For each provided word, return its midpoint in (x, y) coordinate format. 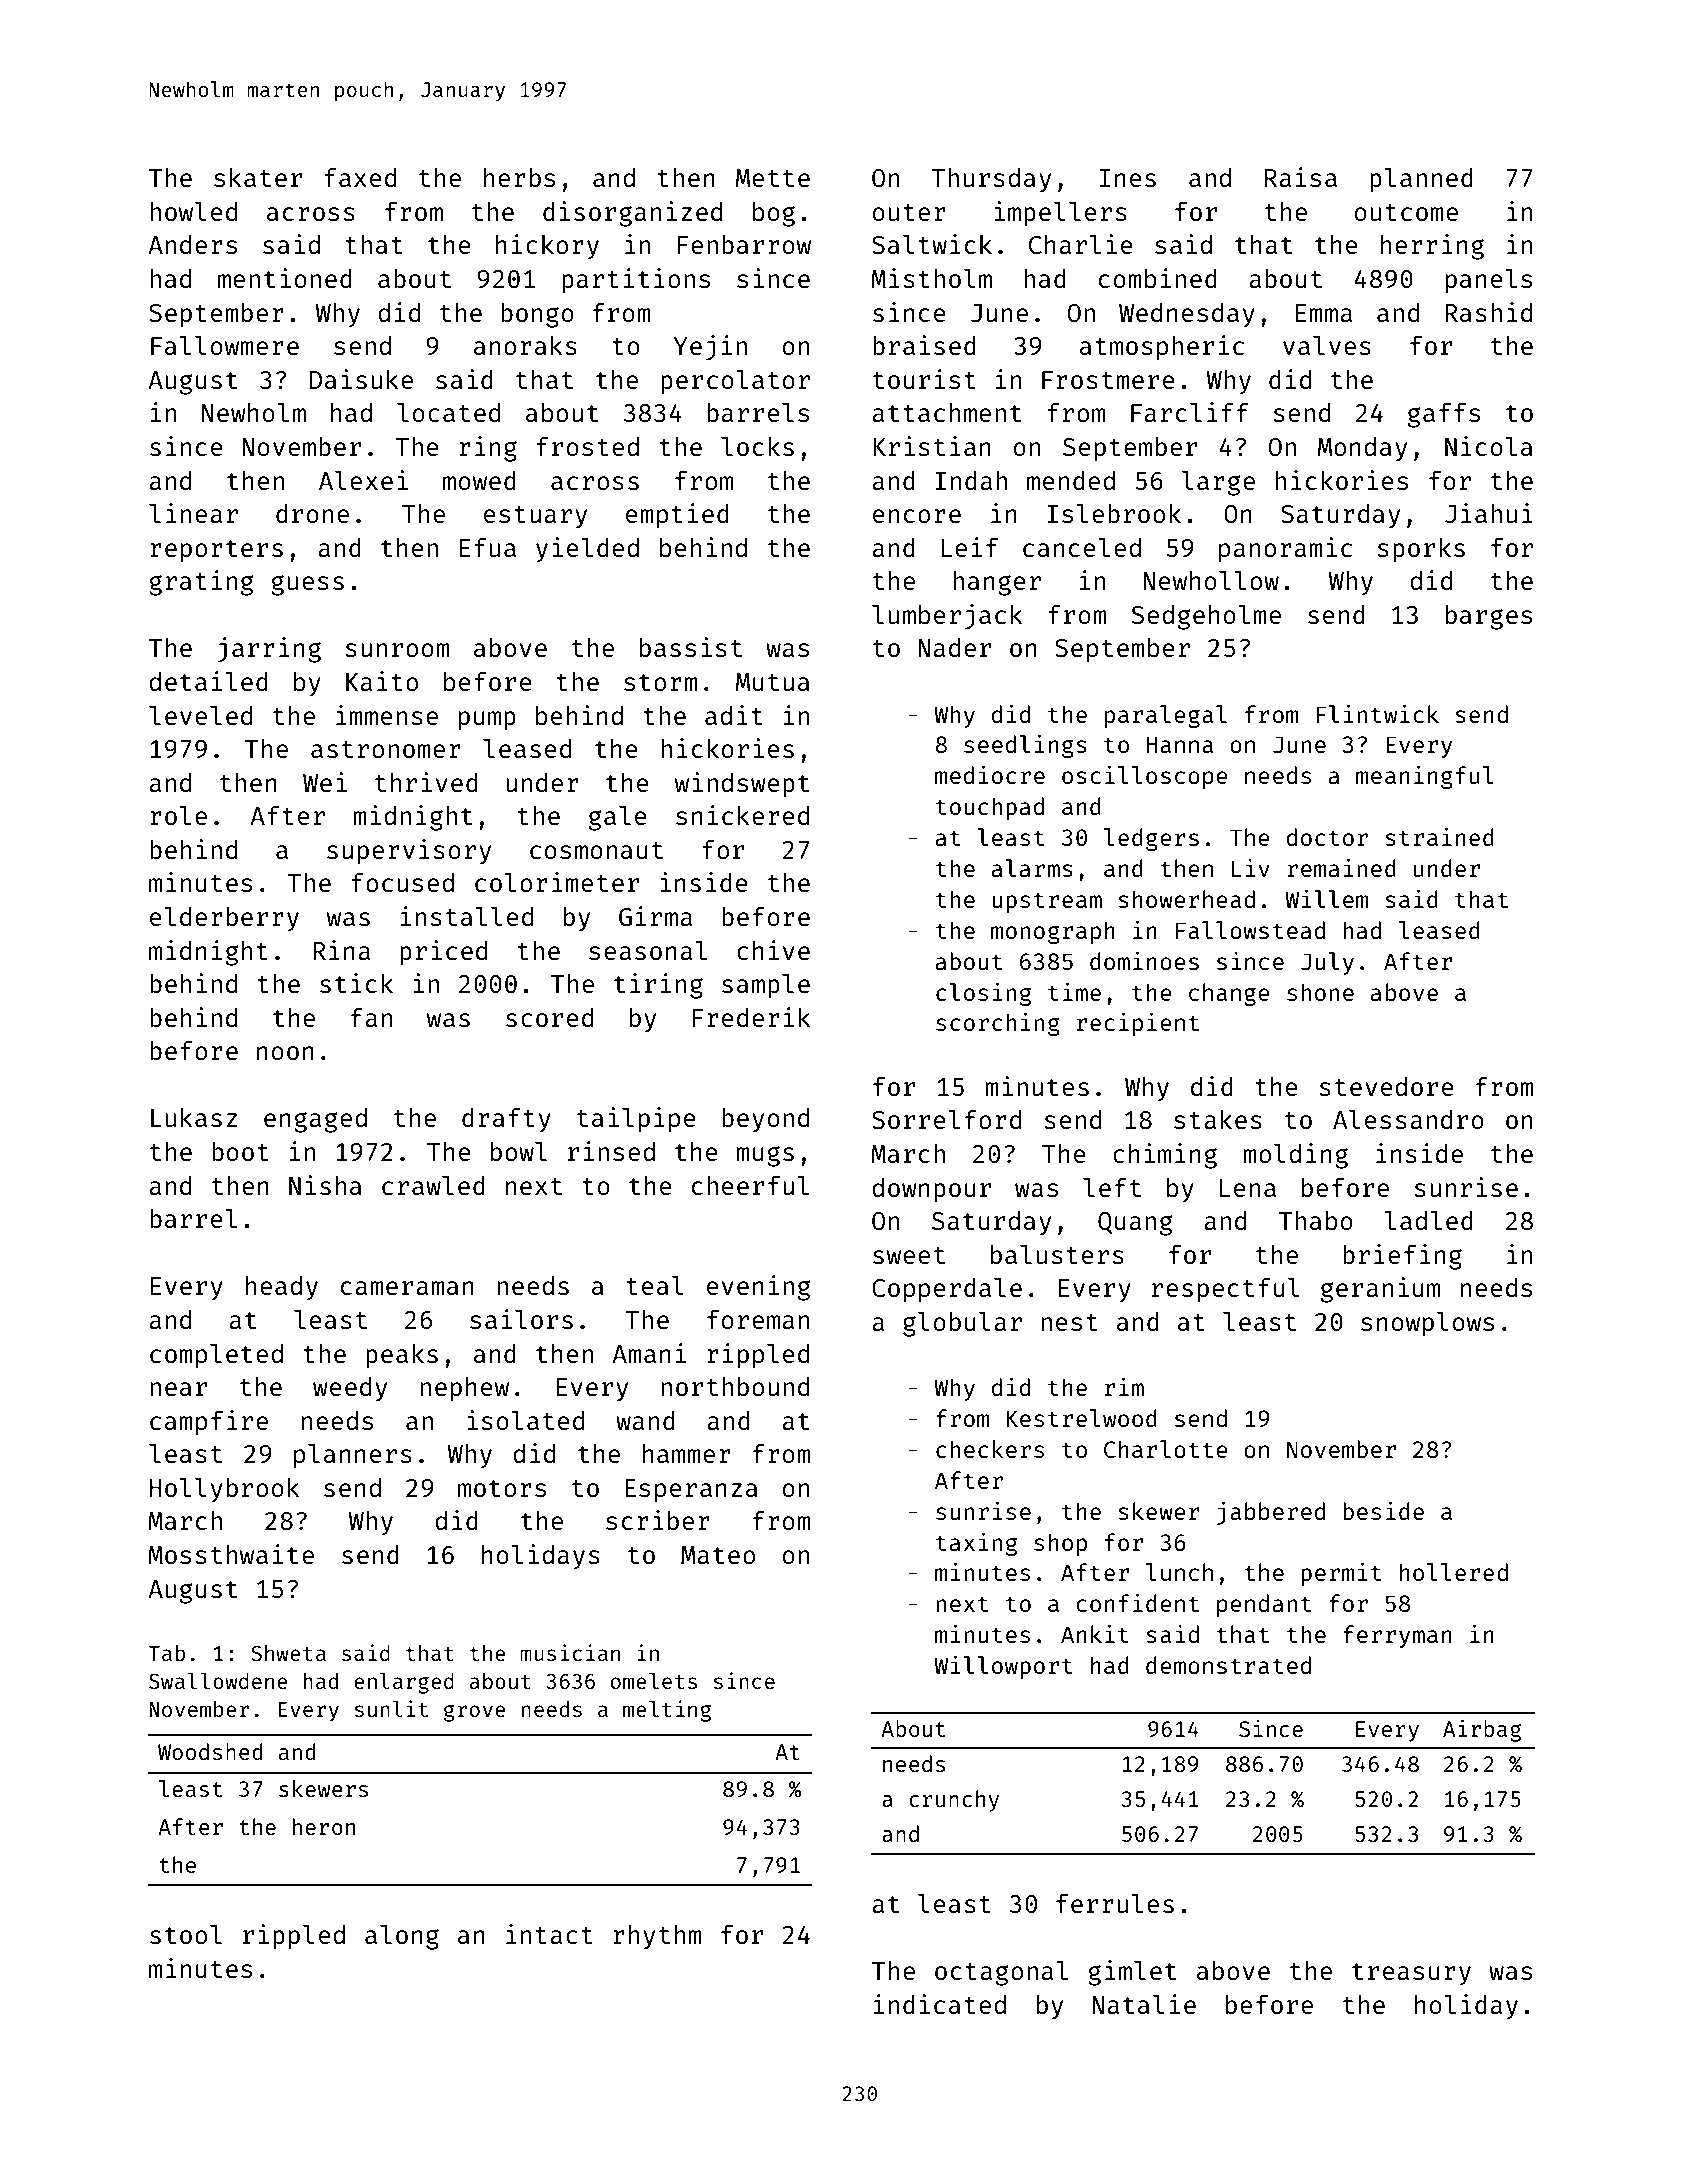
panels (1489, 281)
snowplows (1427, 1324)
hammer (687, 1453)
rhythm (657, 1937)
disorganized (632, 214)
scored (549, 1017)
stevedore (1386, 1086)
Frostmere (1108, 380)
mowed (479, 480)
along (402, 1937)
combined (1158, 278)
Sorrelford (946, 1119)
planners (353, 1456)
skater (258, 177)
